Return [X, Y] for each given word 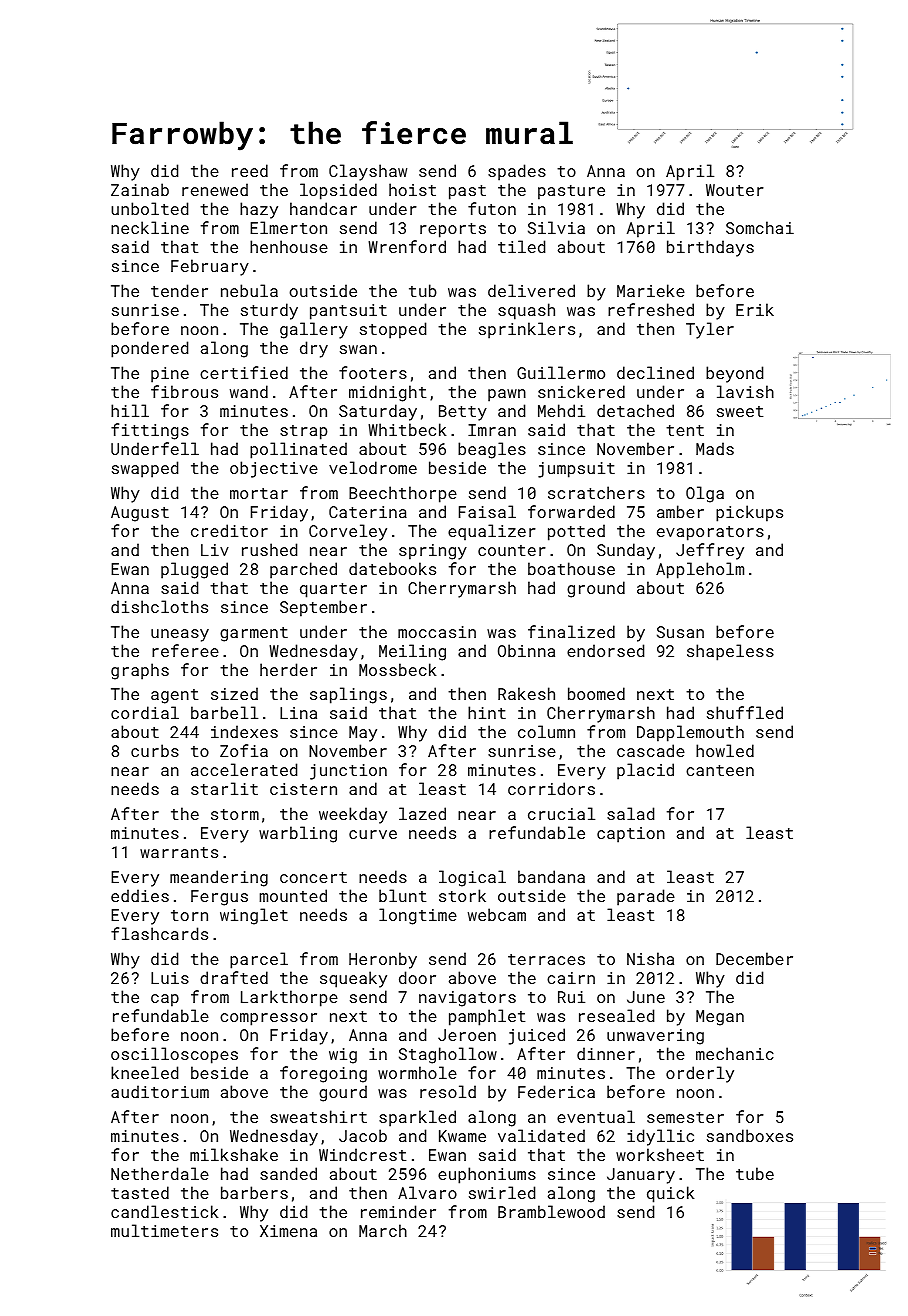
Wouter [735, 190]
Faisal [487, 511]
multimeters [164, 1230]
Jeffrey [710, 551]
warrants [179, 852]
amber [680, 511]
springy [433, 552]
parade [646, 897]
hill [130, 410]
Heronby [383, 960]
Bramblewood [551, 1211]
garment [254, 634]
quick [670, 1194]
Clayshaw [368, 172]
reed [250, 170]
